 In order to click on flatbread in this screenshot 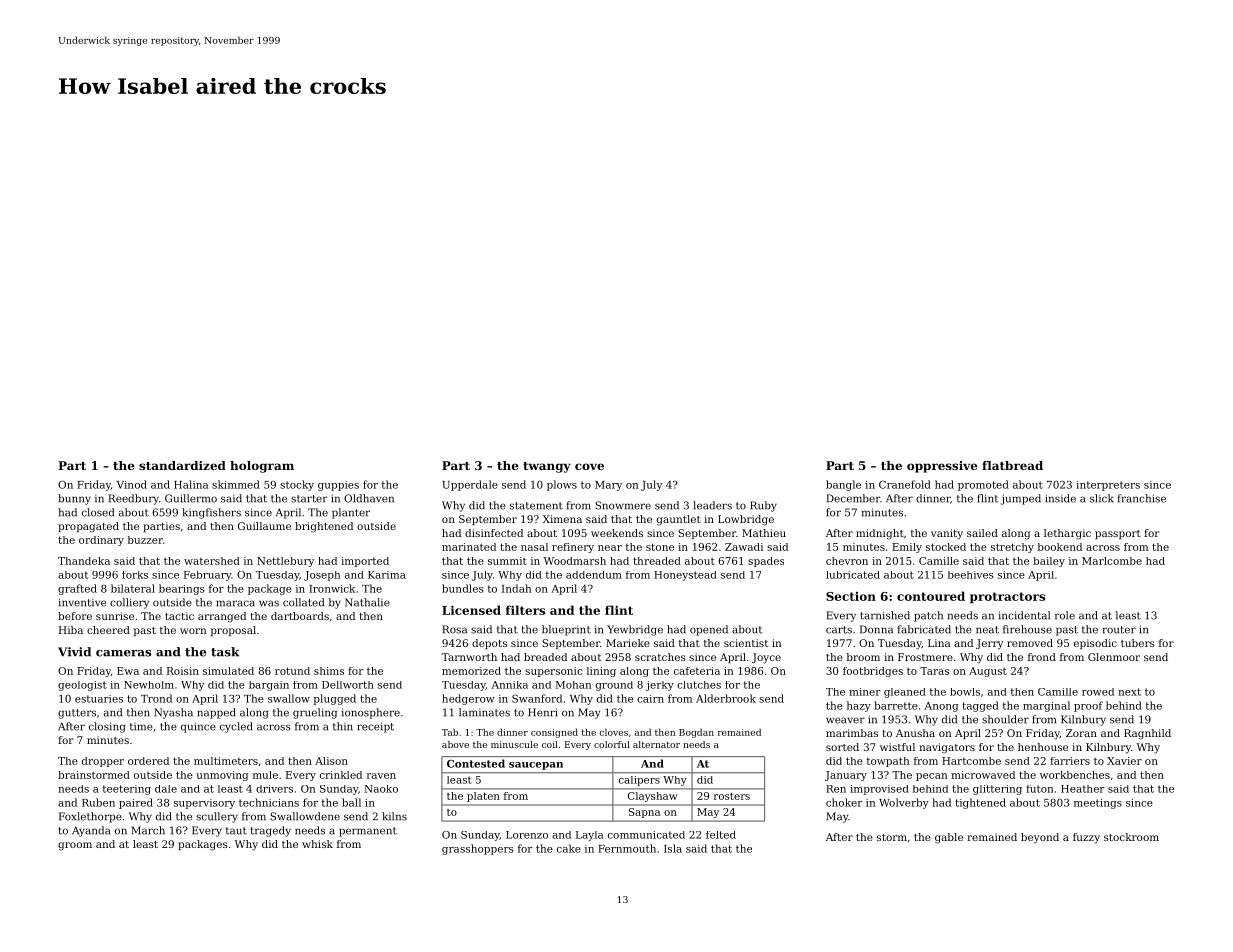, I will do `click(1012, 465)`.
